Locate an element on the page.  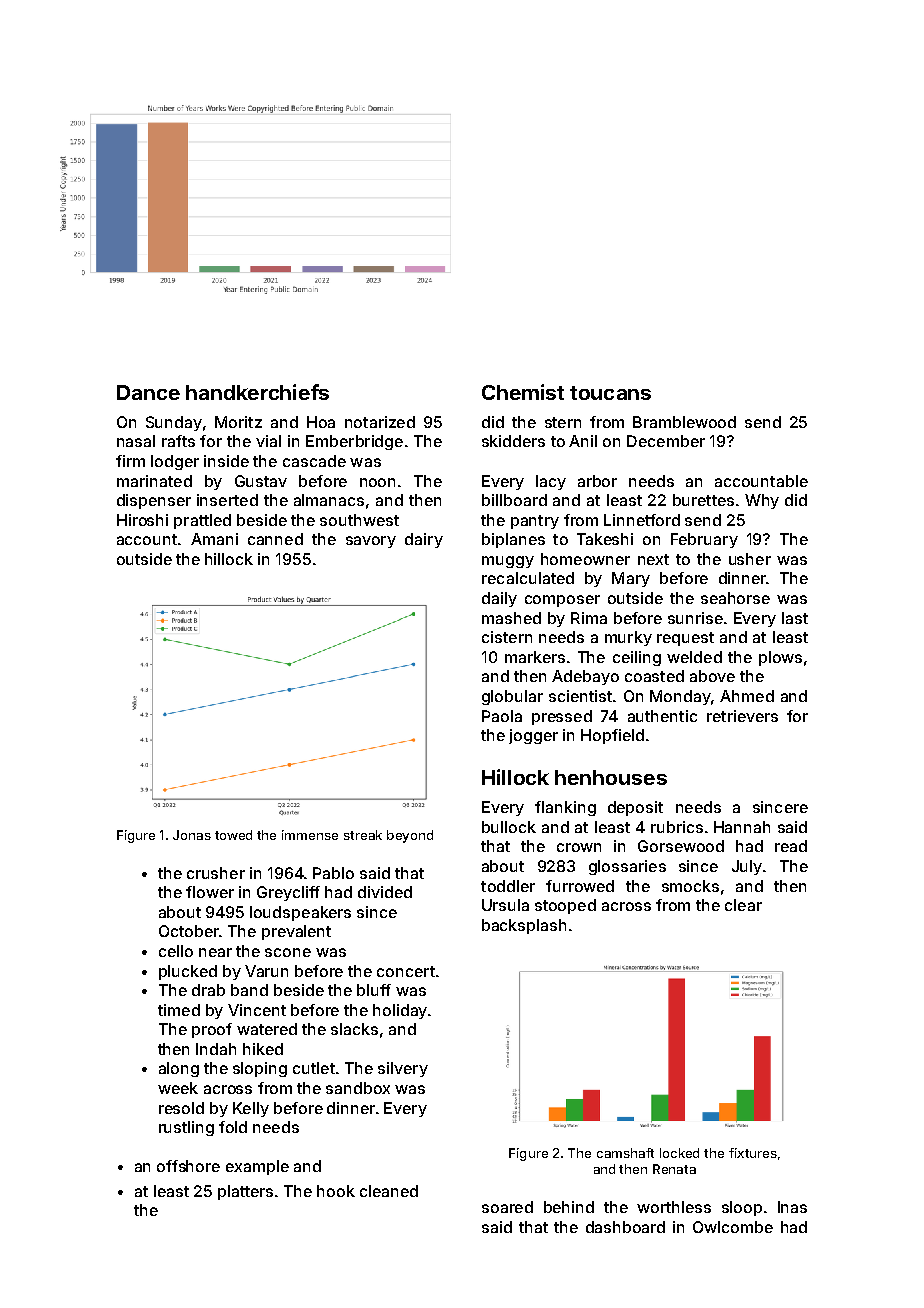
Jonas is located at coordinates (192, 835).
